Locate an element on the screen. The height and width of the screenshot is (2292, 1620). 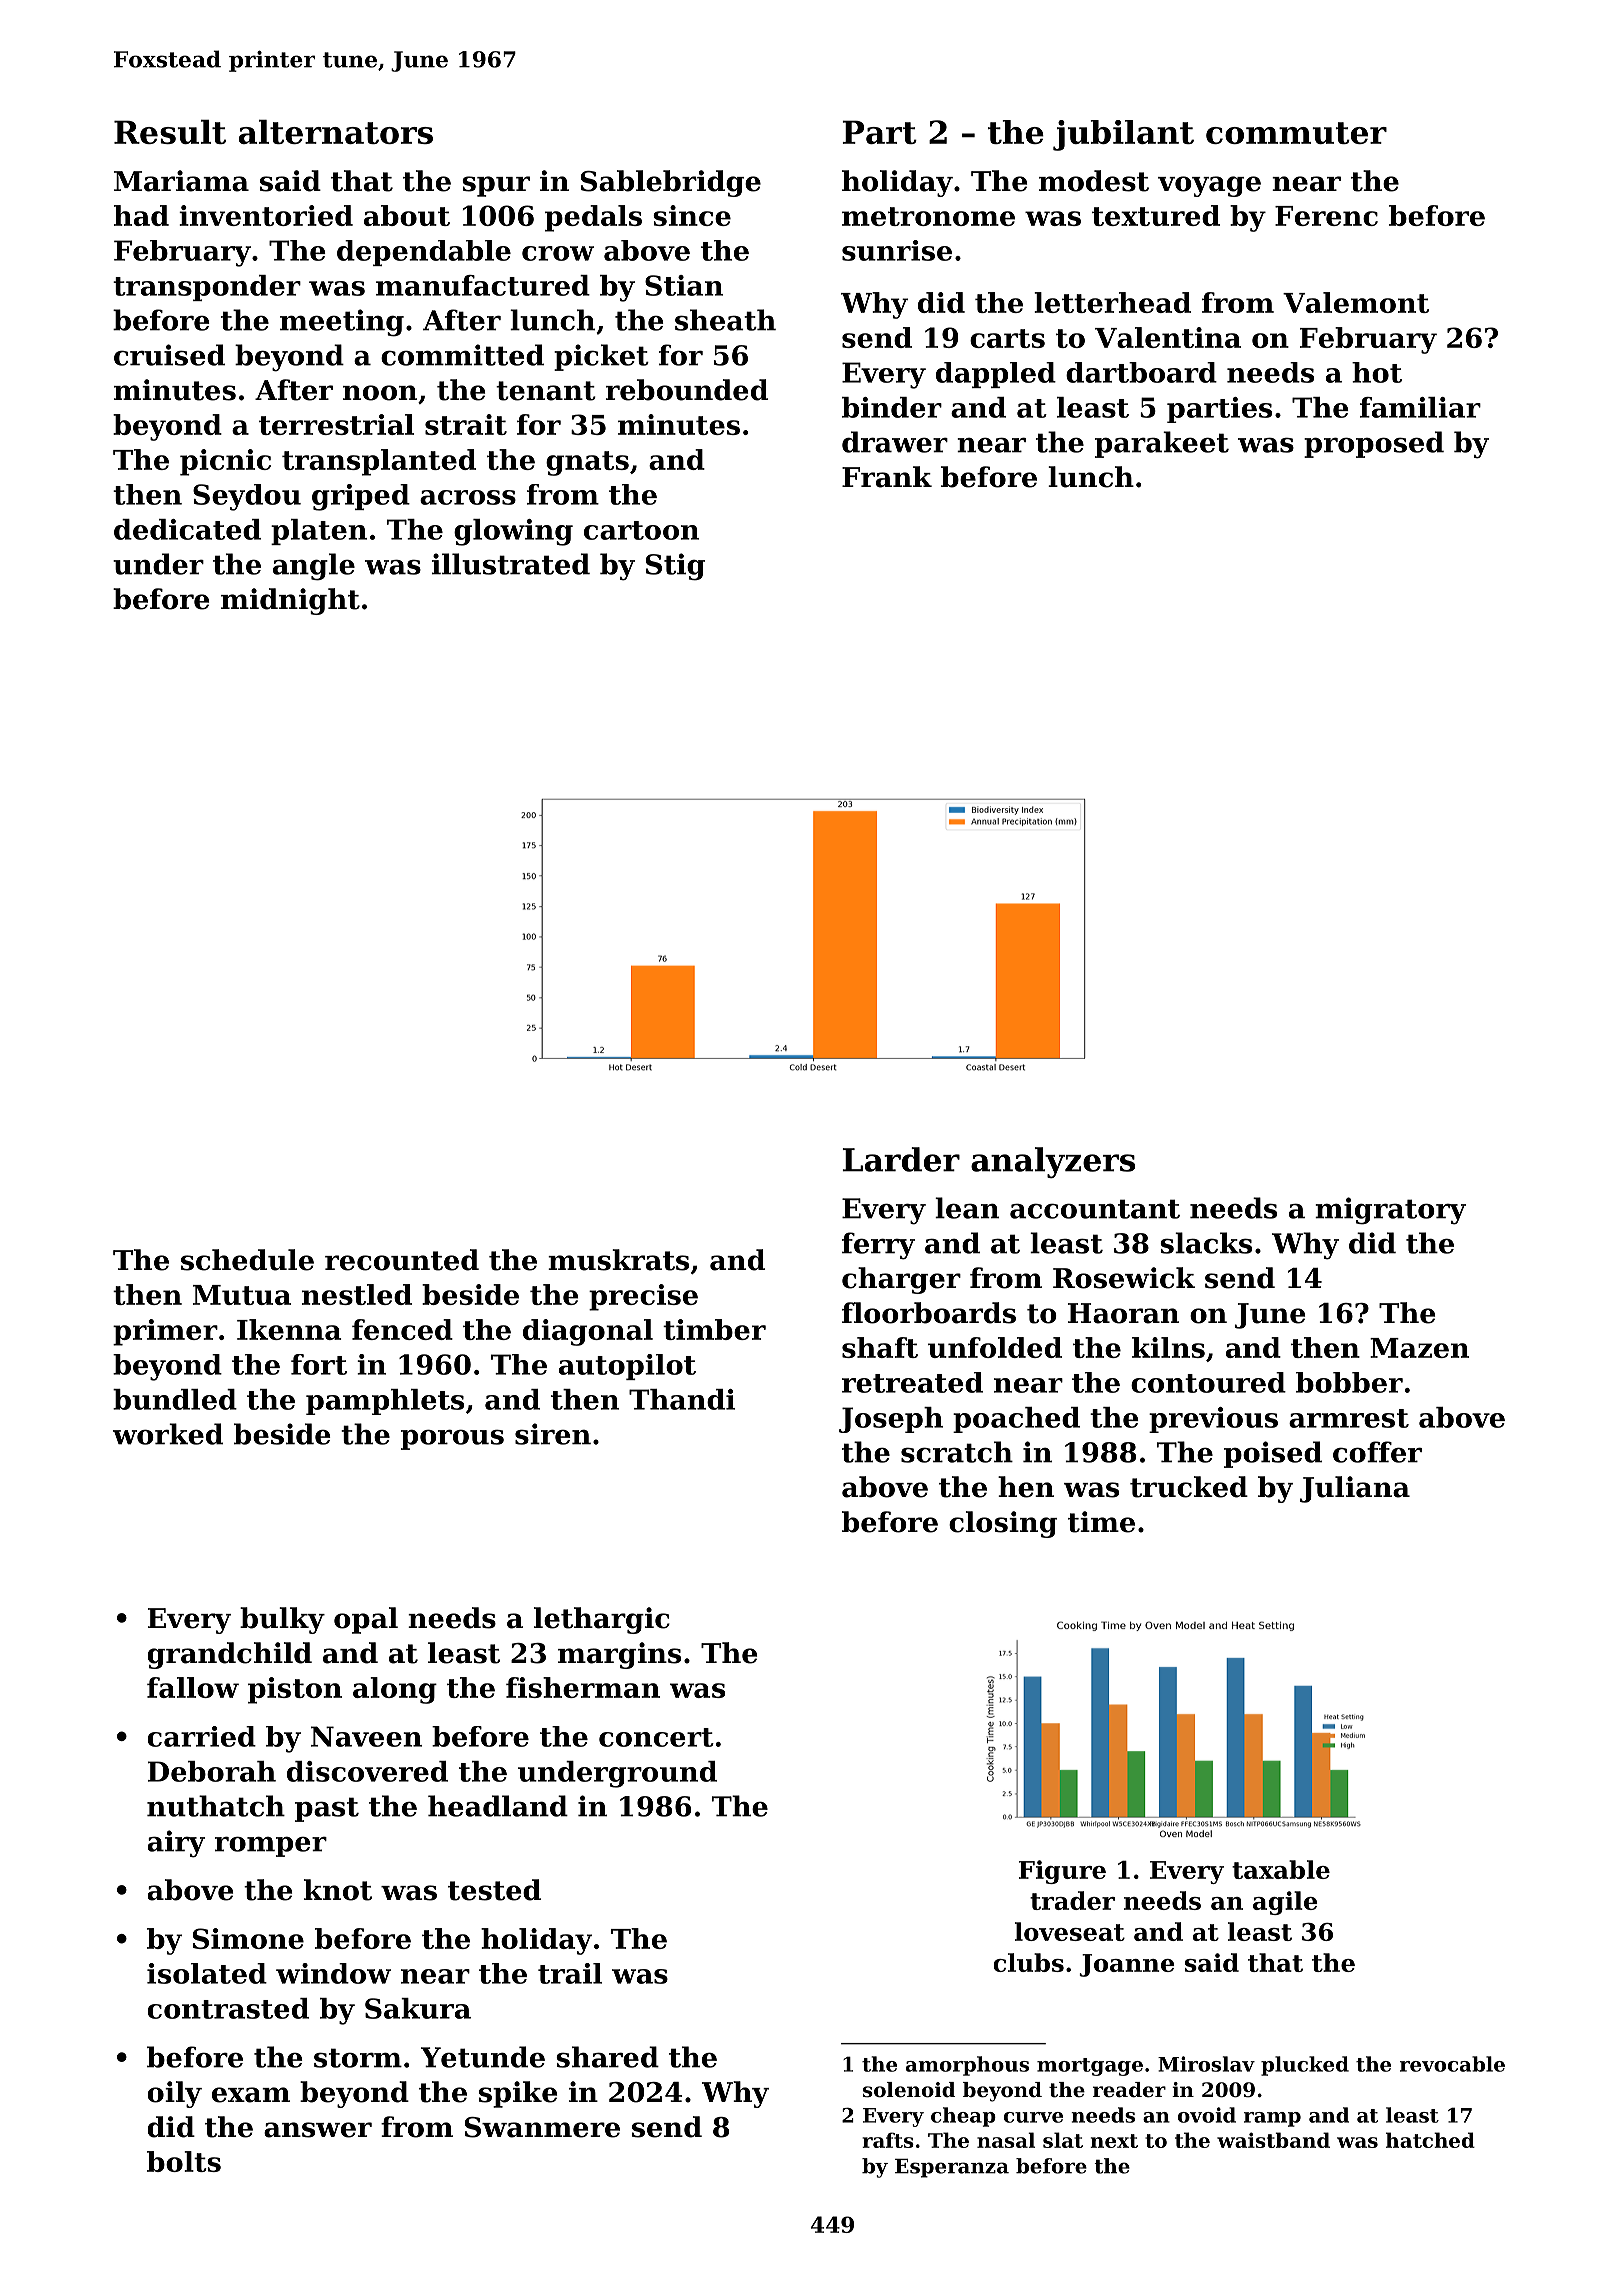
manufactured is located at coordinates (483, 285).
